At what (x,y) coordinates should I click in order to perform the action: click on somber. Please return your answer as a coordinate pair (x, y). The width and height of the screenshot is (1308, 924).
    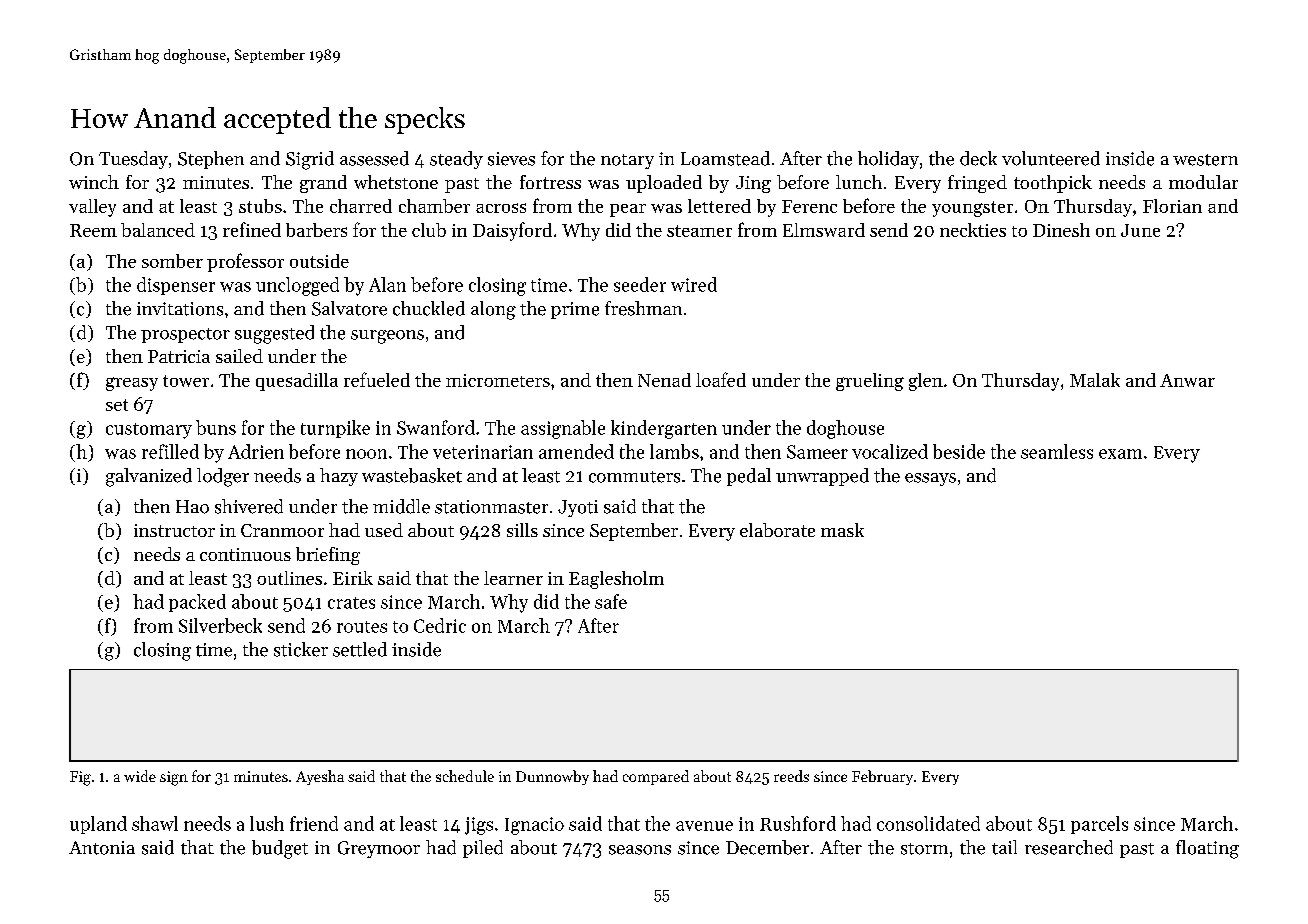
    Looking at the image, I should click on (172, 261).
